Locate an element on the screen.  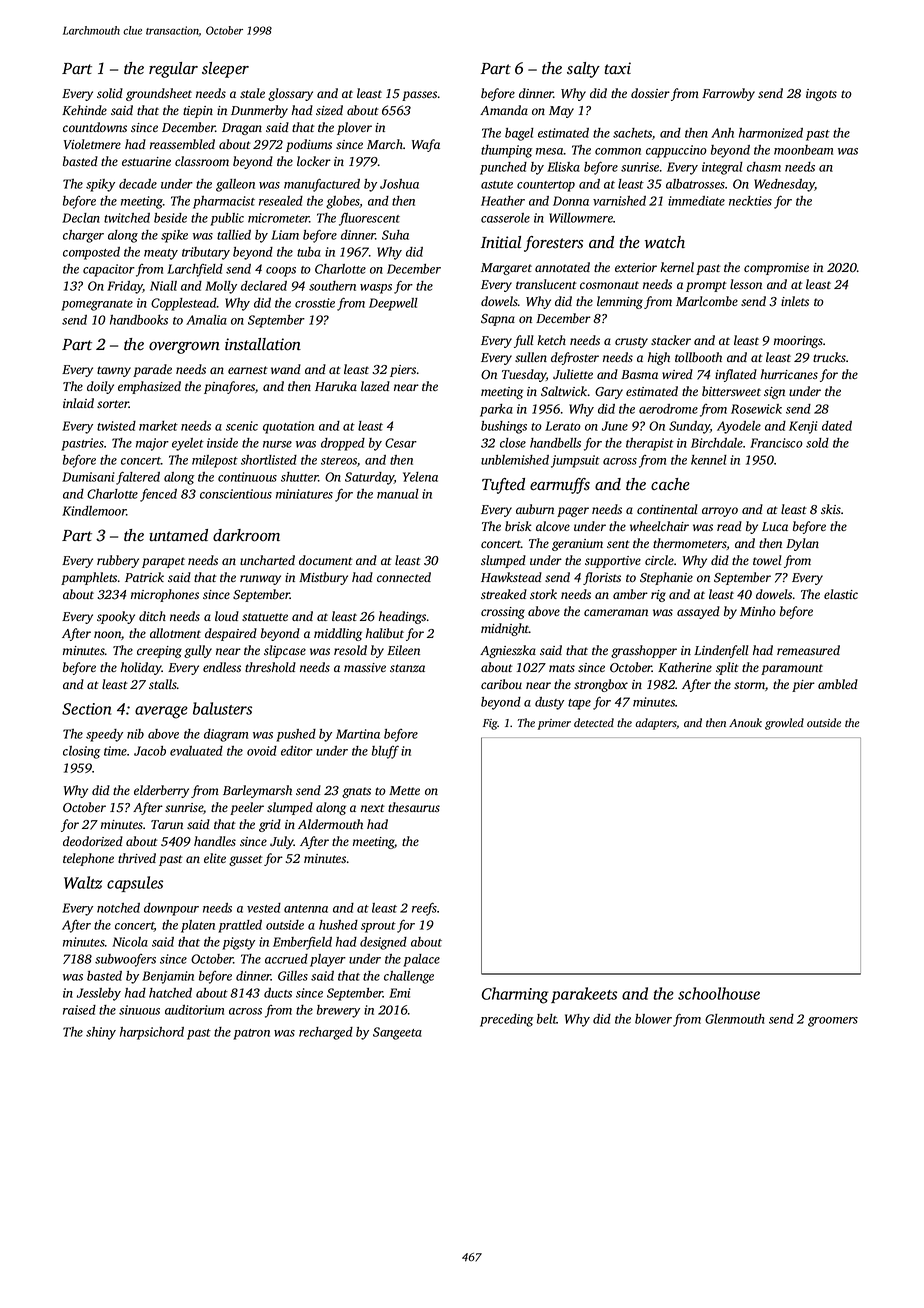
Farrowby is located at coordinates (728, 94).
